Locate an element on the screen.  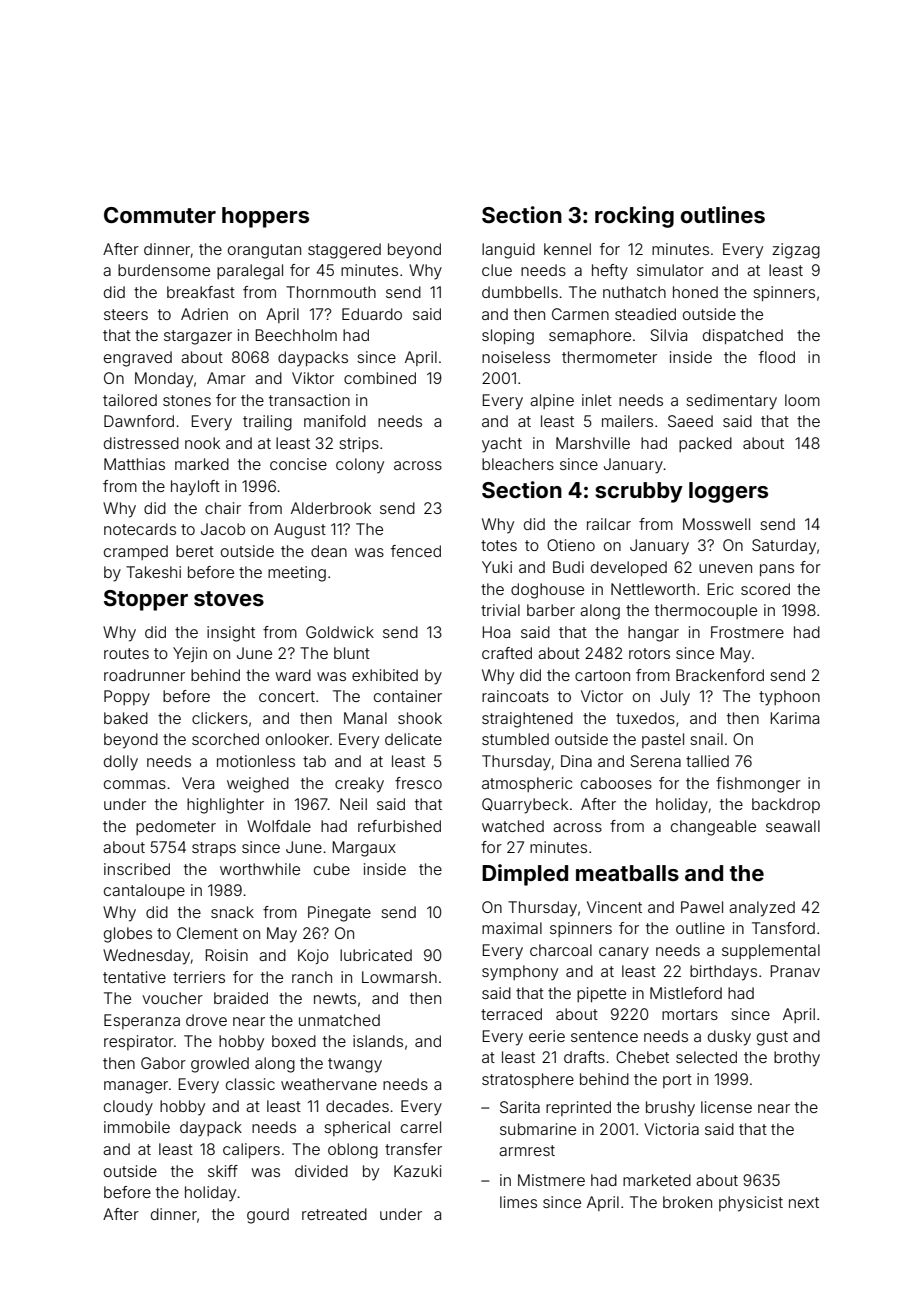
tentative is located at coordinates (134, 977).
